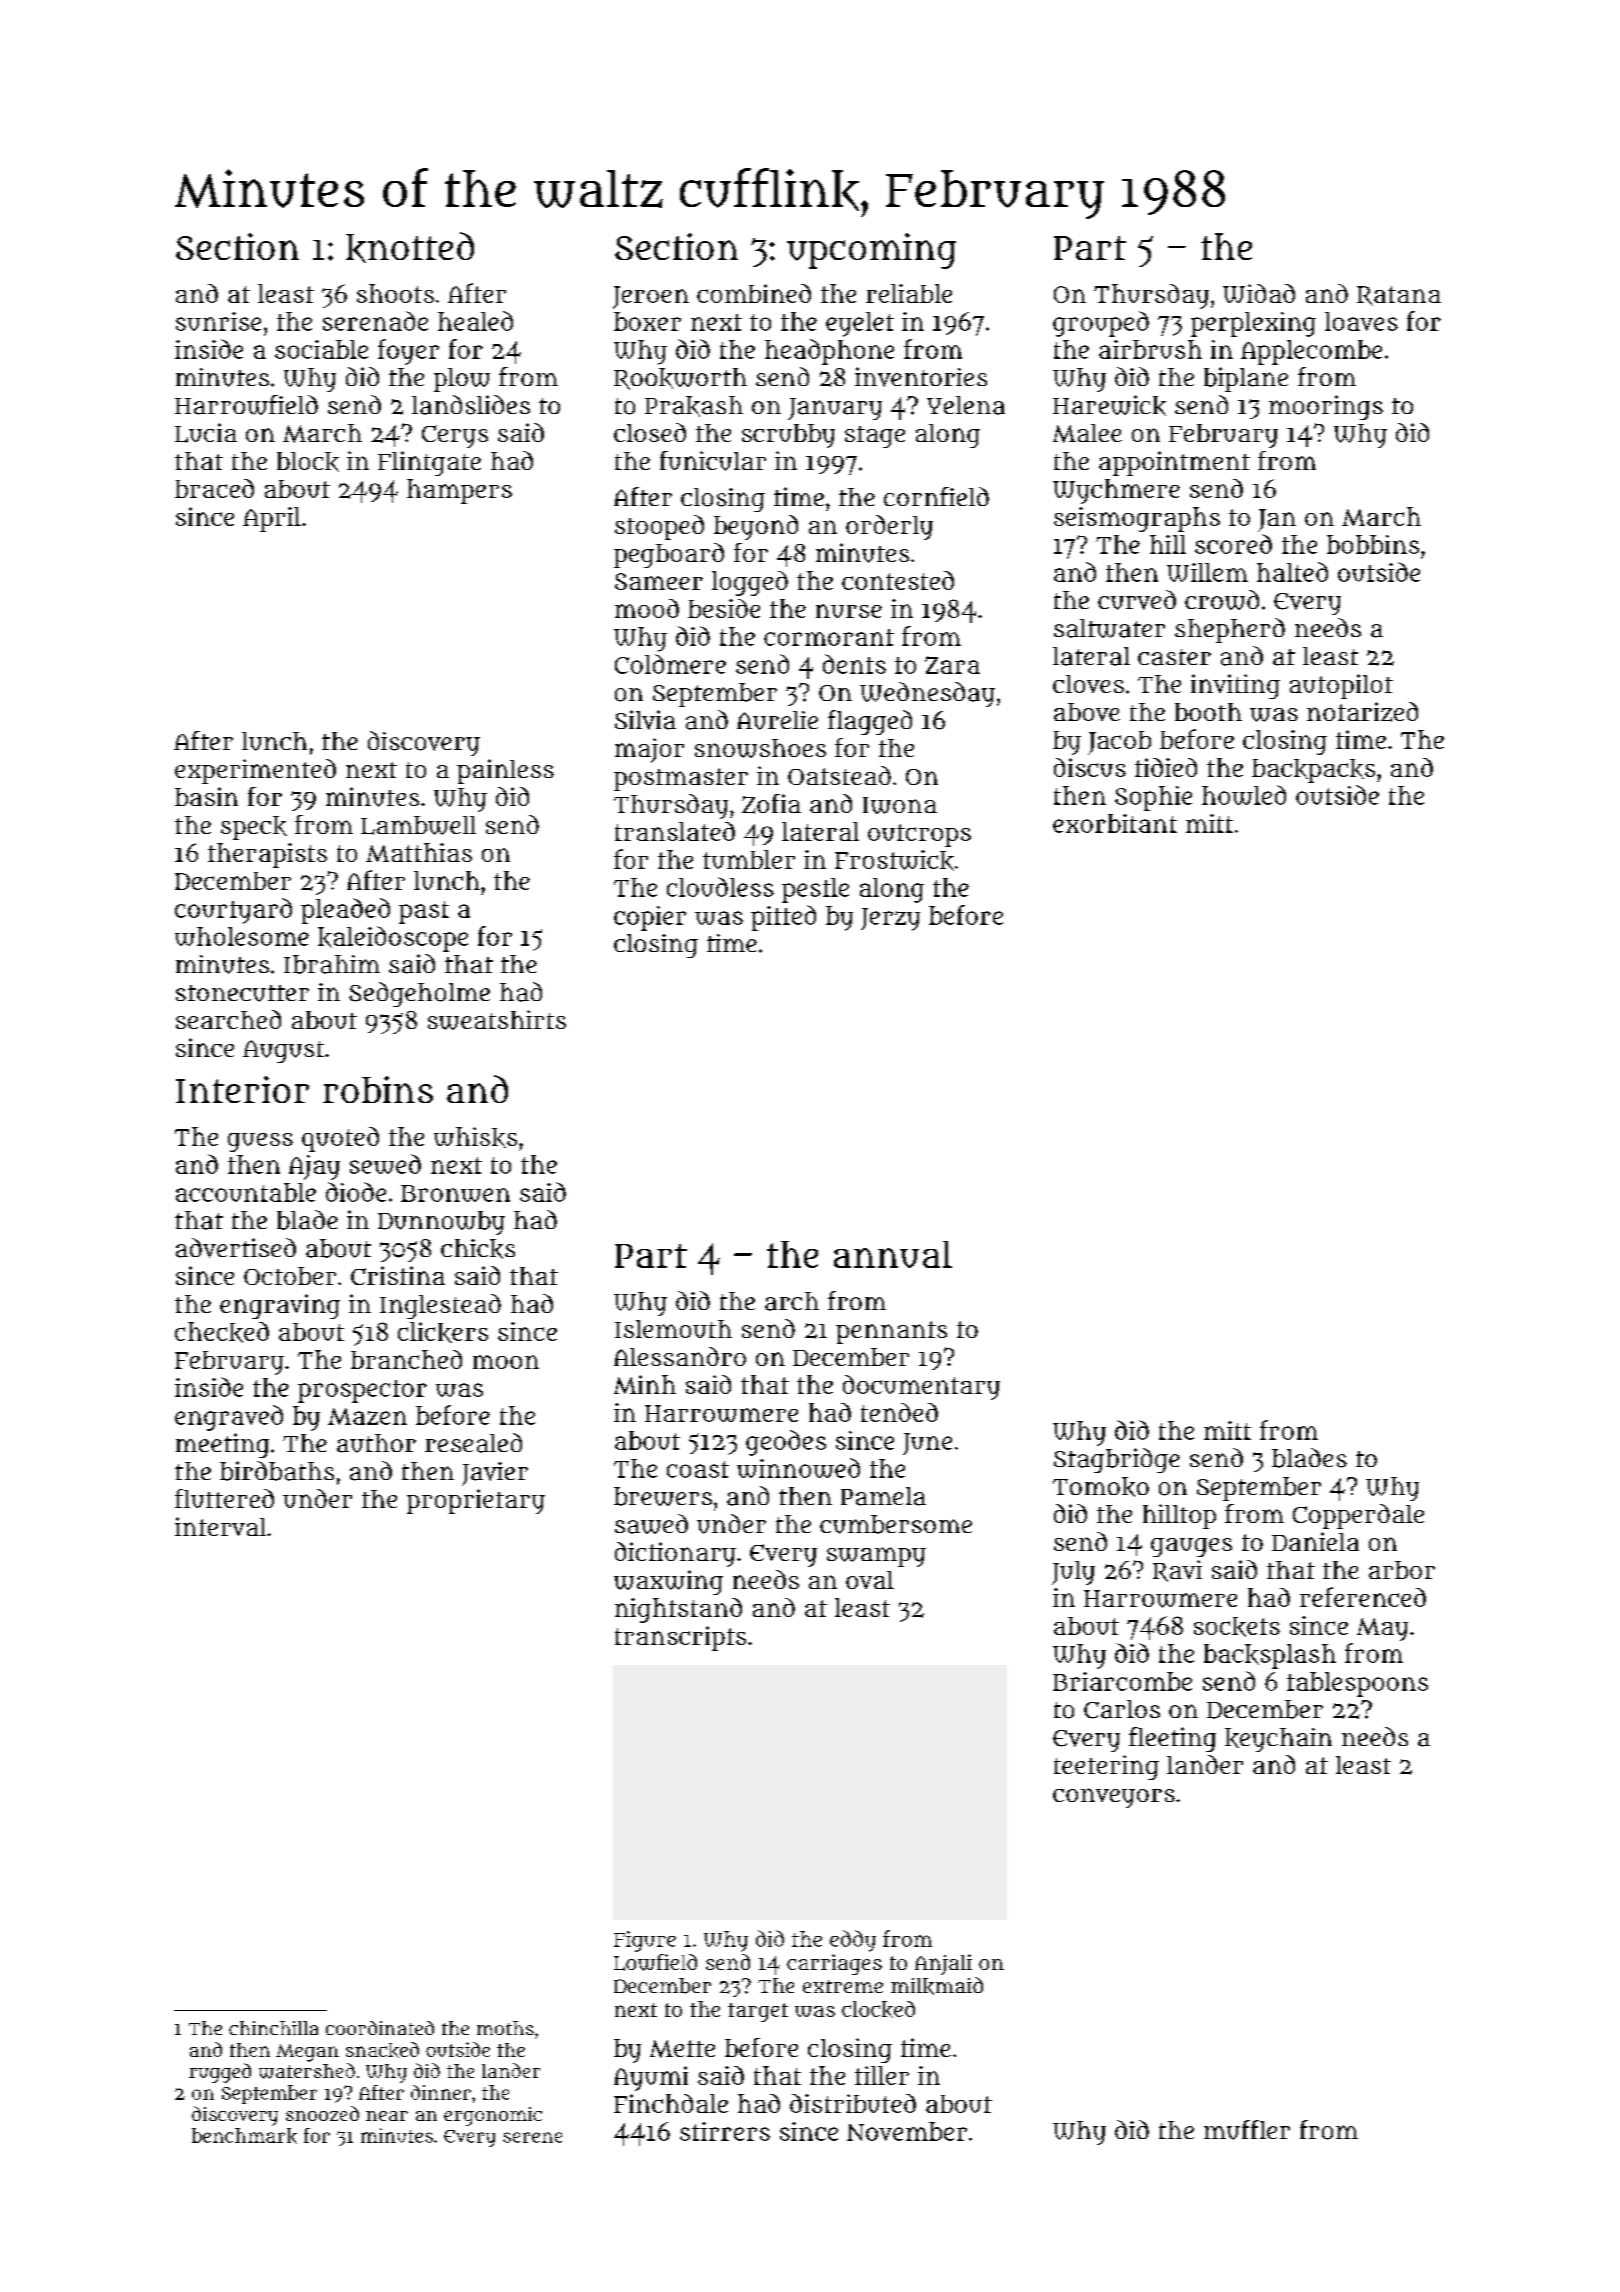  Describe the element at coordinates (645, 1941) in the page. I see `Figure` at that location.
